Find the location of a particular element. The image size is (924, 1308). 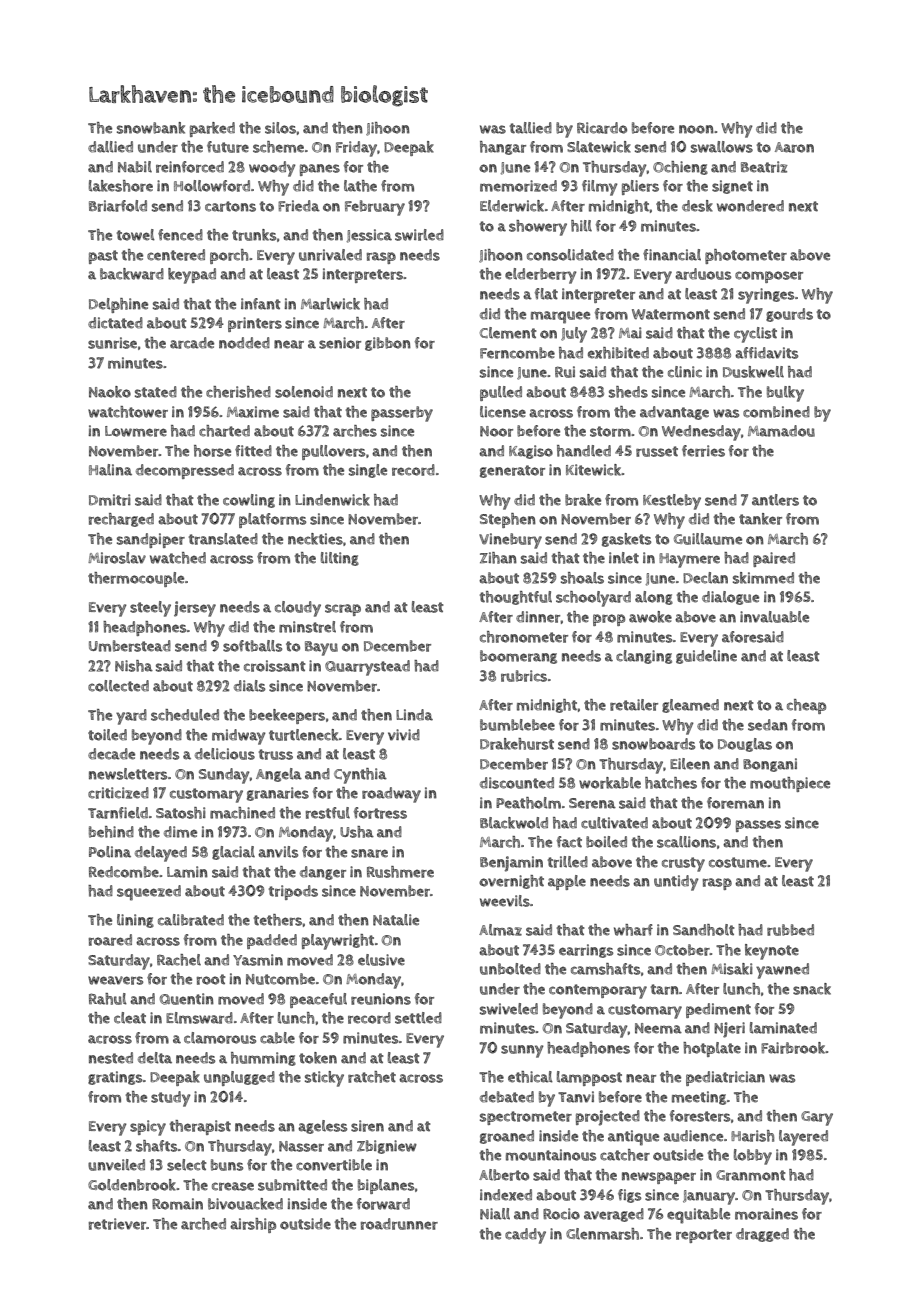

solenoid is located at coordinates (304, 392).
